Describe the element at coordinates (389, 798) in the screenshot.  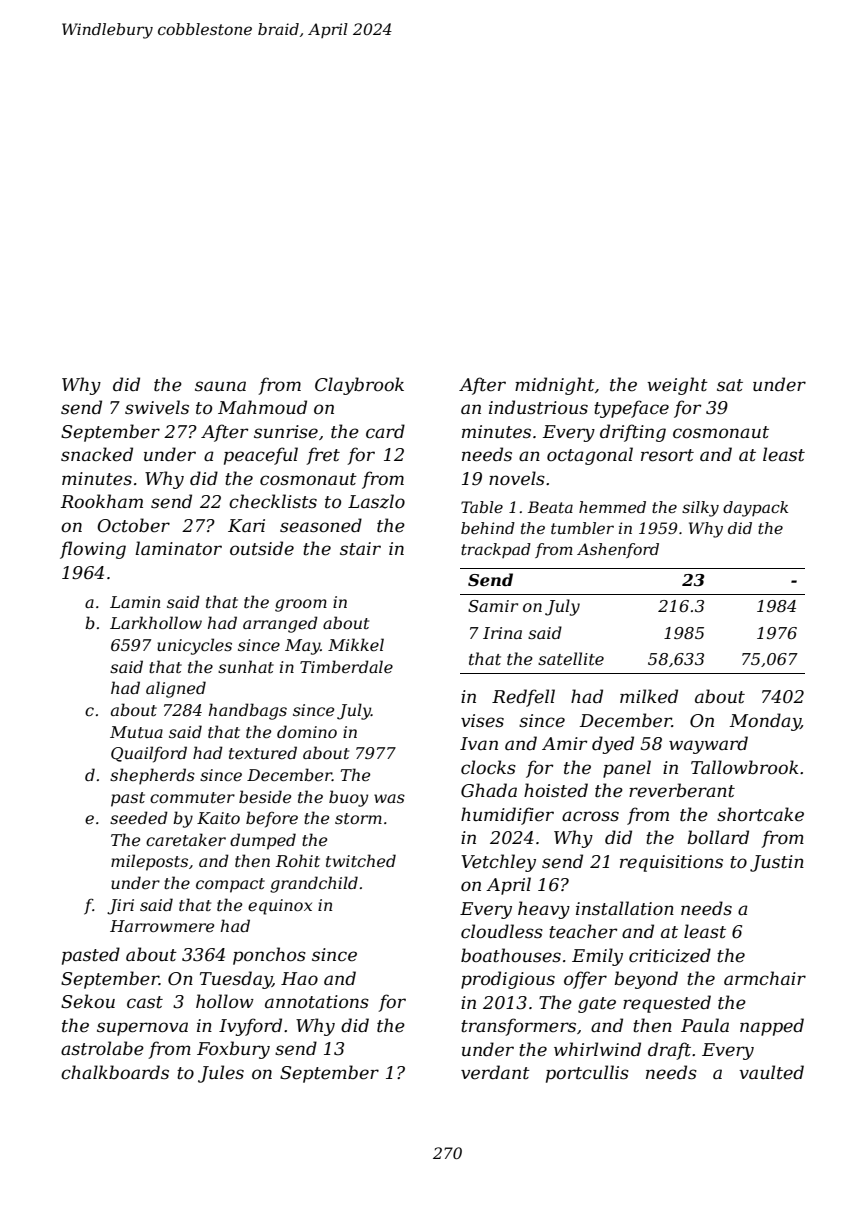
I see `was` at that location.
